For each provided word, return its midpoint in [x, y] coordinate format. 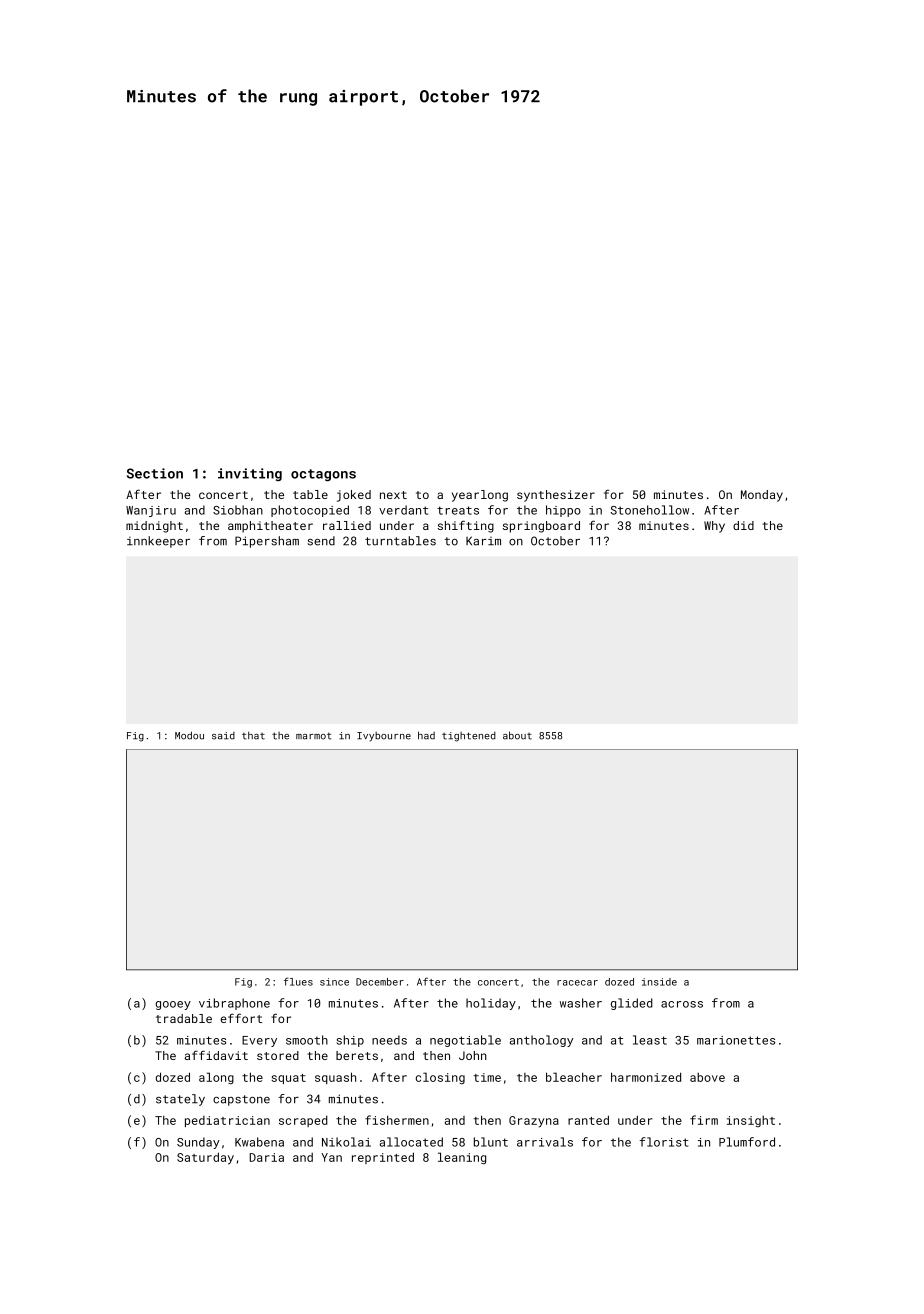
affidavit [216, 1055]
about [517, 735]
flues [298, 981]
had [426, 735]
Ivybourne [384, 737]
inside [659, 982]
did [743, 525]
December [380, 982]
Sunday [198, 1143]
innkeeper [158, 542]
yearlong [480, 496]
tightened [469, 737]
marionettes [736, 1040]
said [223, 736]
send [321, 541]
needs [389, 1040]
